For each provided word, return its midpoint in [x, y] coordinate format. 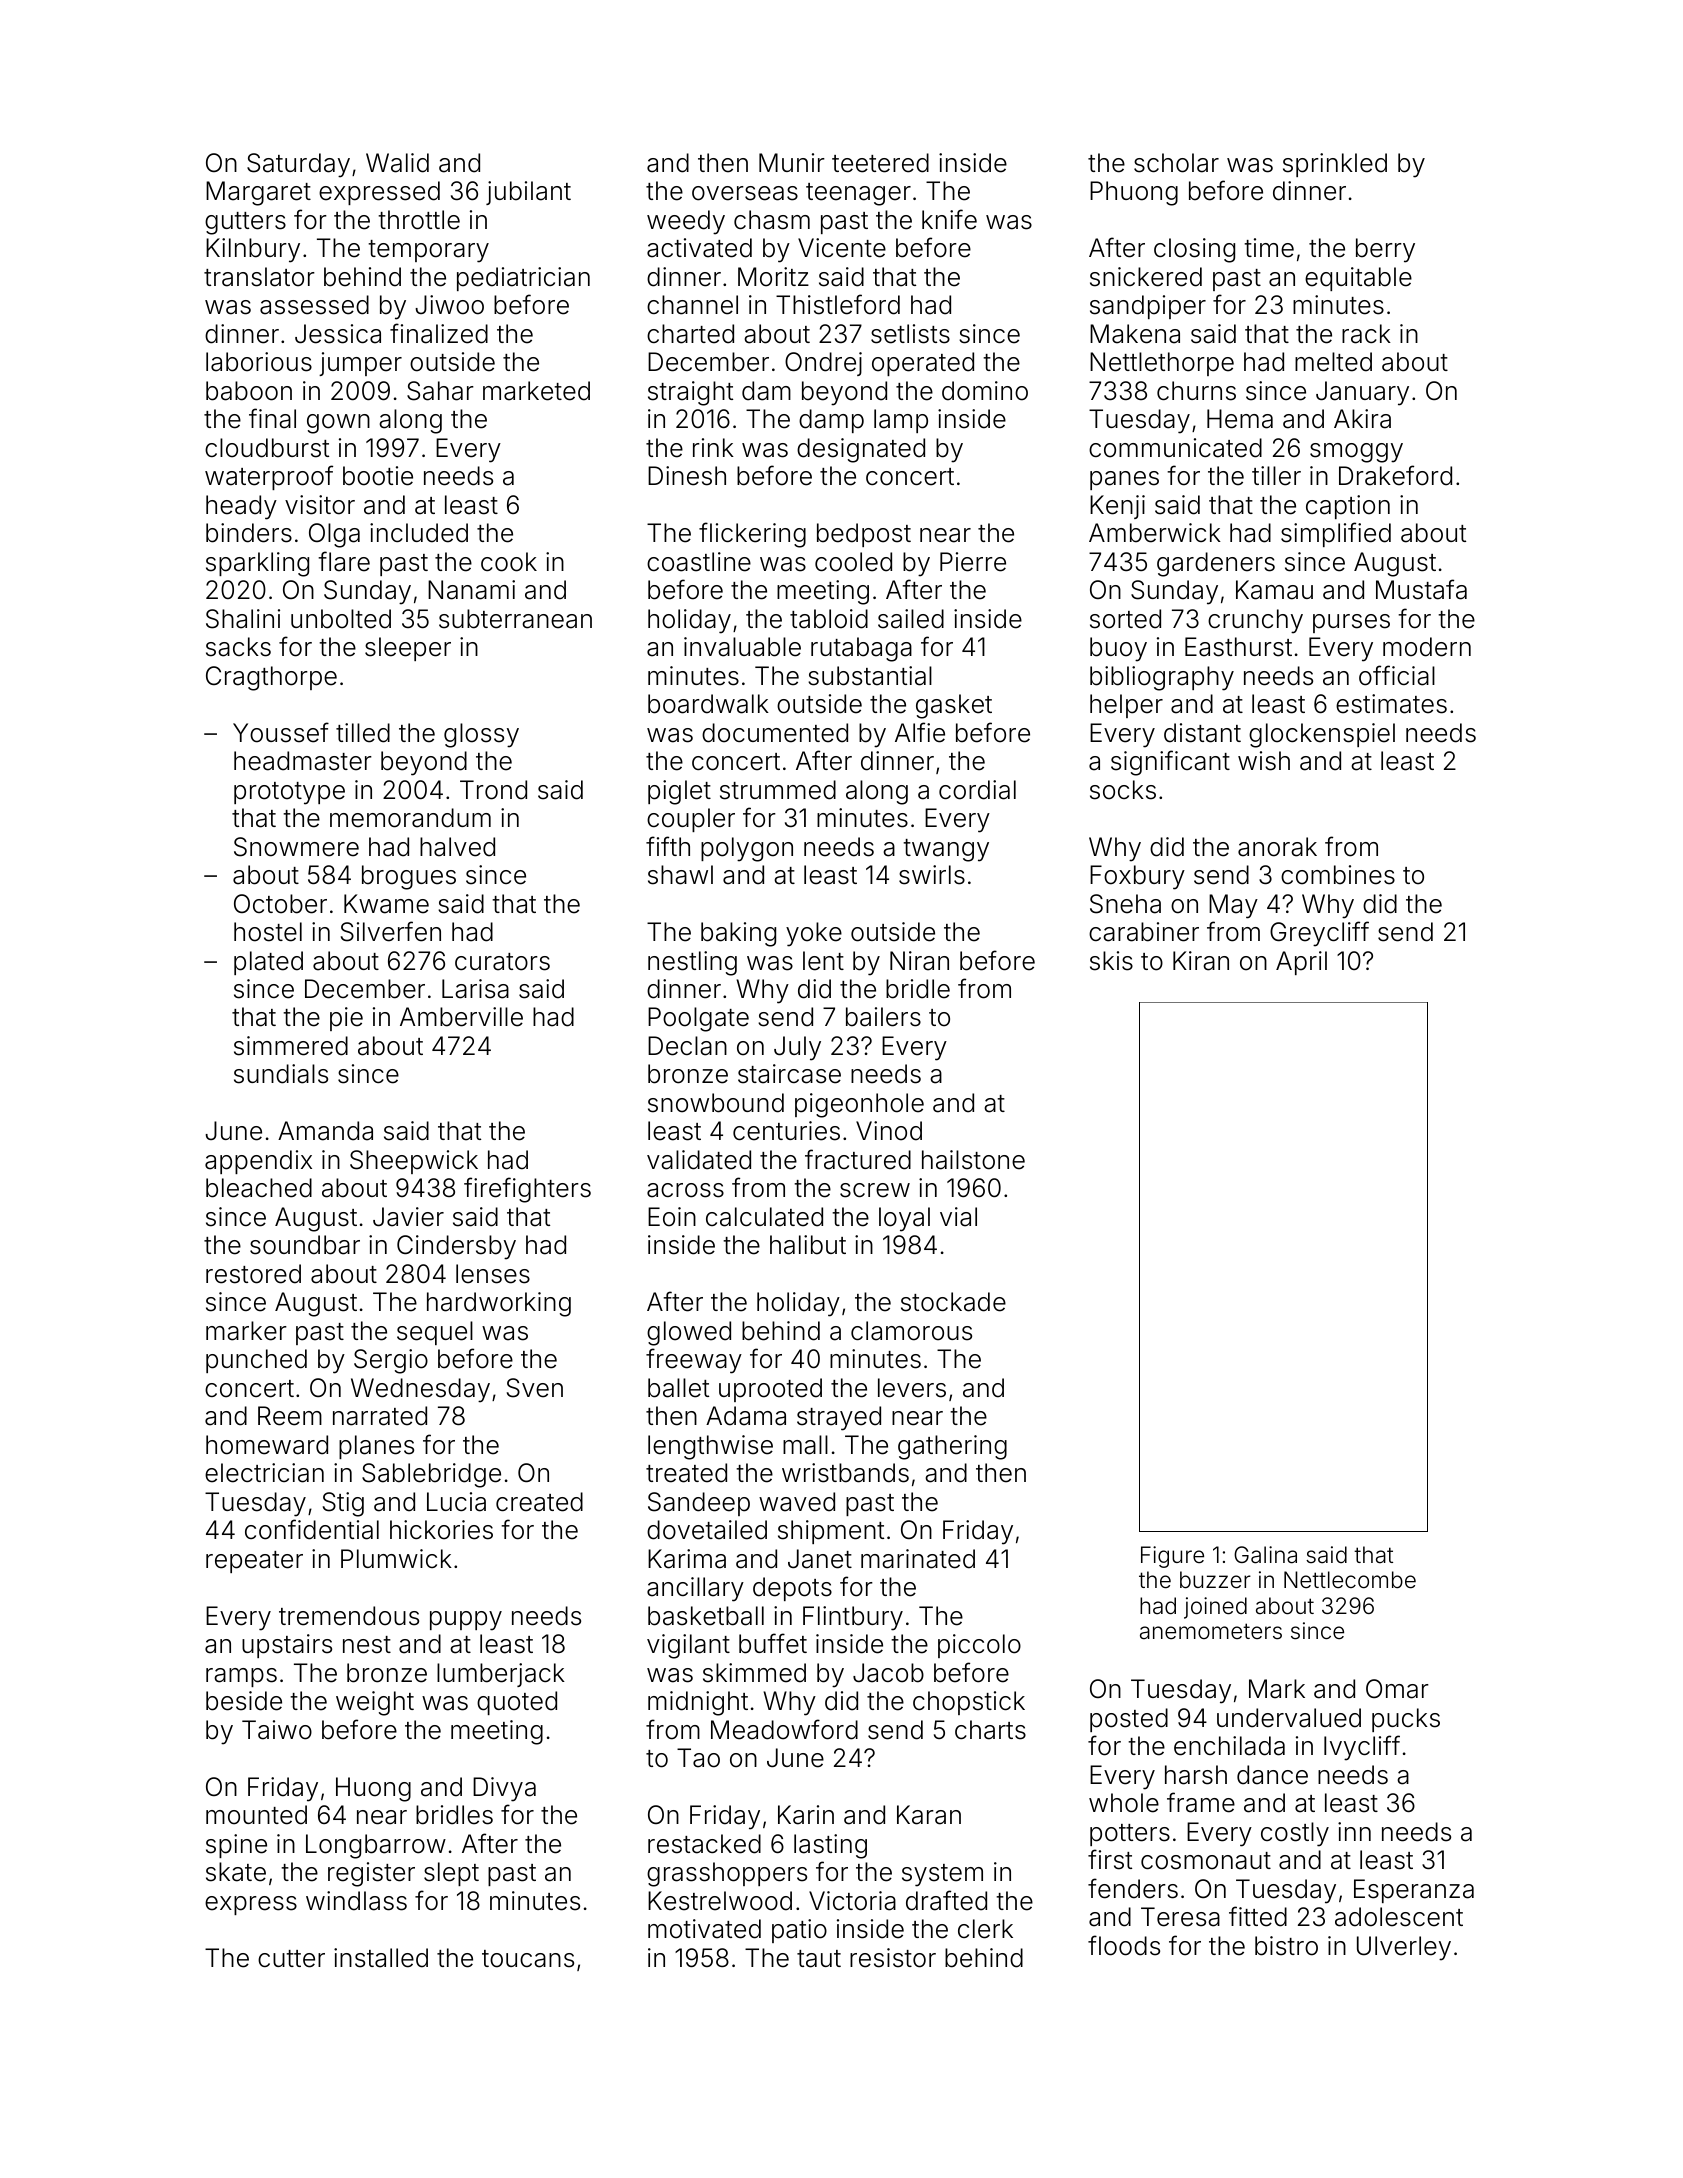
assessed [314, 305]
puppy [466, 1621]
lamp [901, 421]
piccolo [979, 1646]
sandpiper [1148, 307]
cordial [977, 790]
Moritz [773, 277]
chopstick [969, 1703]
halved [457, 847]
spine [236, 1846]
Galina [1265, 1555]
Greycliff [1319, 934]
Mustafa [1421, 589]
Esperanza [1414, 1891]
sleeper [408, 649]
